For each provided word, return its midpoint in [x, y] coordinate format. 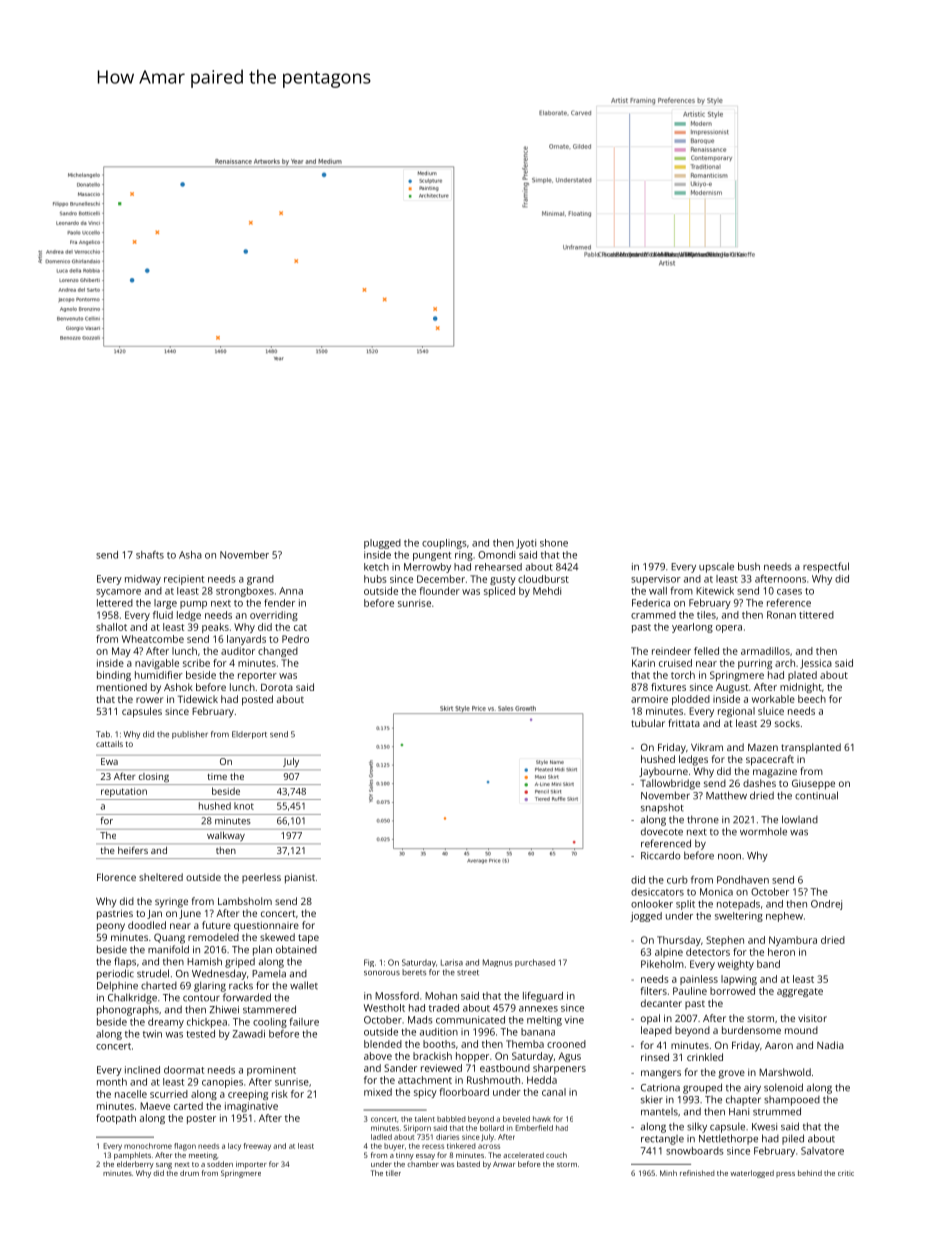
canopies [222, 1083]
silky [697, 1127]
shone [554, 543]
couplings [444, 544]
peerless [261, 878]
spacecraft [770, 760]
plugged [382, 544]
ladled [381, 1137]
